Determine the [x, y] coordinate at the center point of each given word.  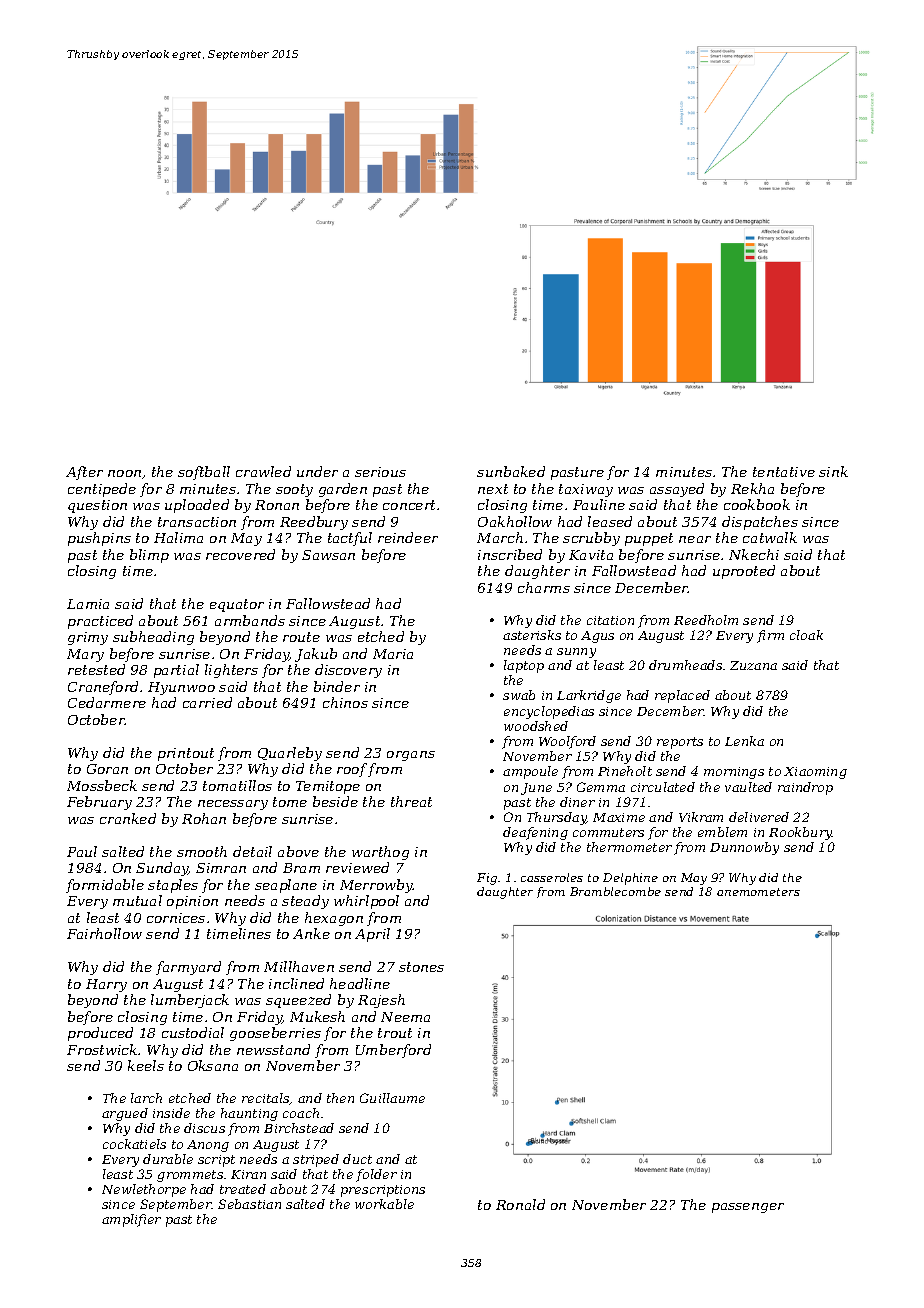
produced [100, 1034]
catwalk [770, 537]
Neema [405, 1017]
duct [357, 1159]
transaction [197, 522]
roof [352, 770]
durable [168, 1159]
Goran [107, 769]
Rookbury [800, 833]
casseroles [552, 877]
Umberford [393, 1051]
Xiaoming [815, 773]
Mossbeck [102, 785]
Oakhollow [515, 521]
